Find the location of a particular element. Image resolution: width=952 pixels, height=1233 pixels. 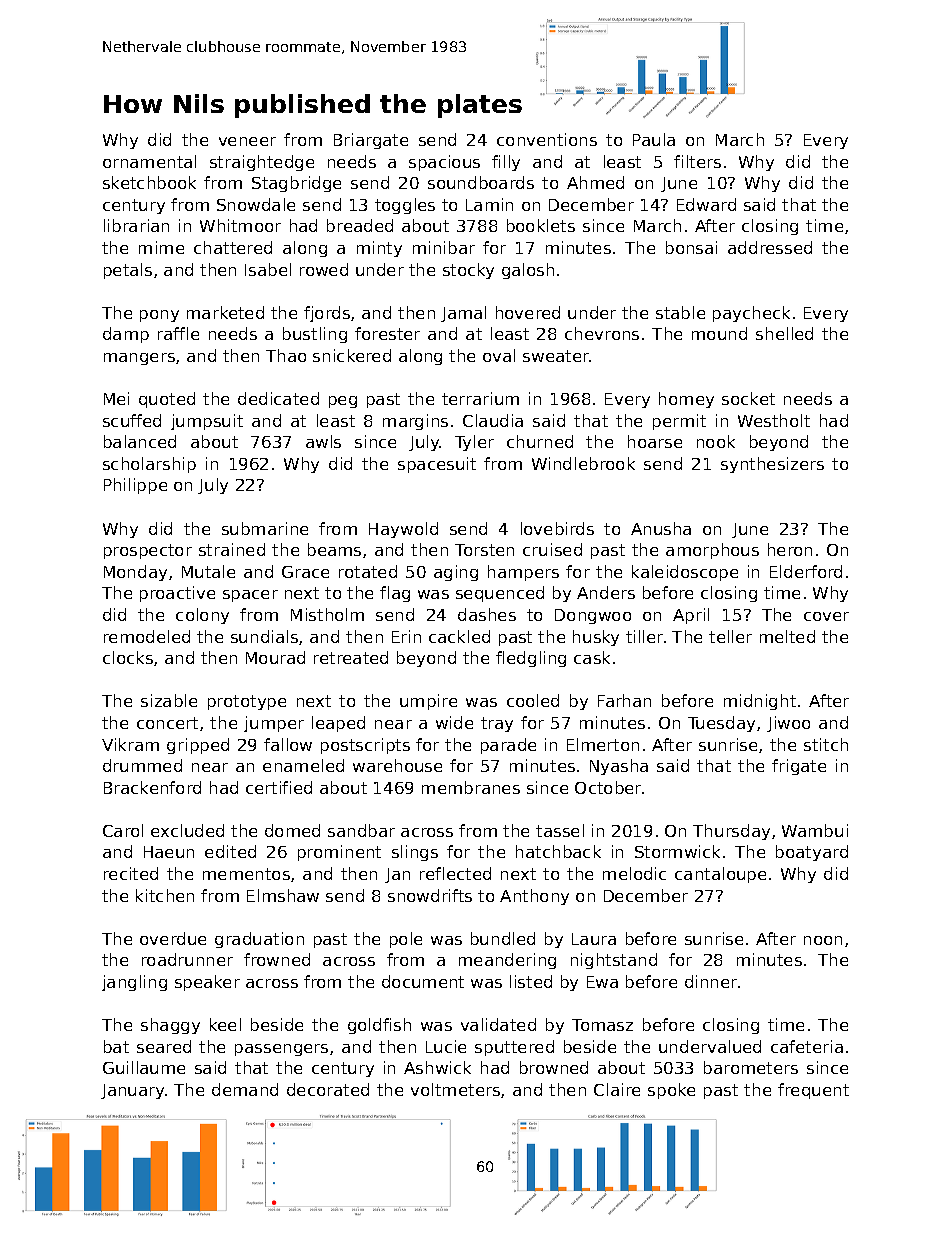

Claire is located at coordinates (617, 1089).
